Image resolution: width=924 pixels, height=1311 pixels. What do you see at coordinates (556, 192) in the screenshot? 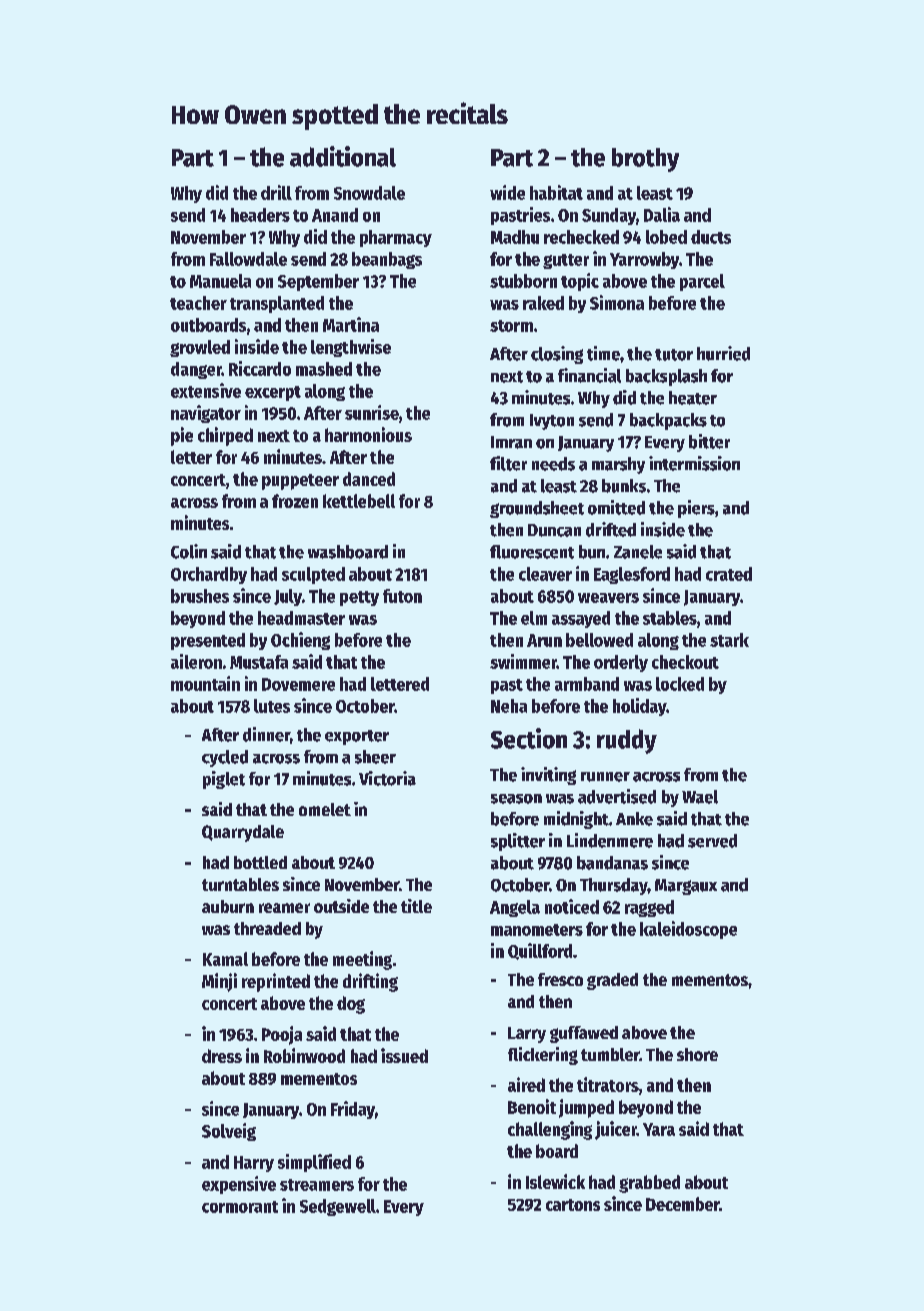
I see `habitat` at bounding box center [556, 192].
